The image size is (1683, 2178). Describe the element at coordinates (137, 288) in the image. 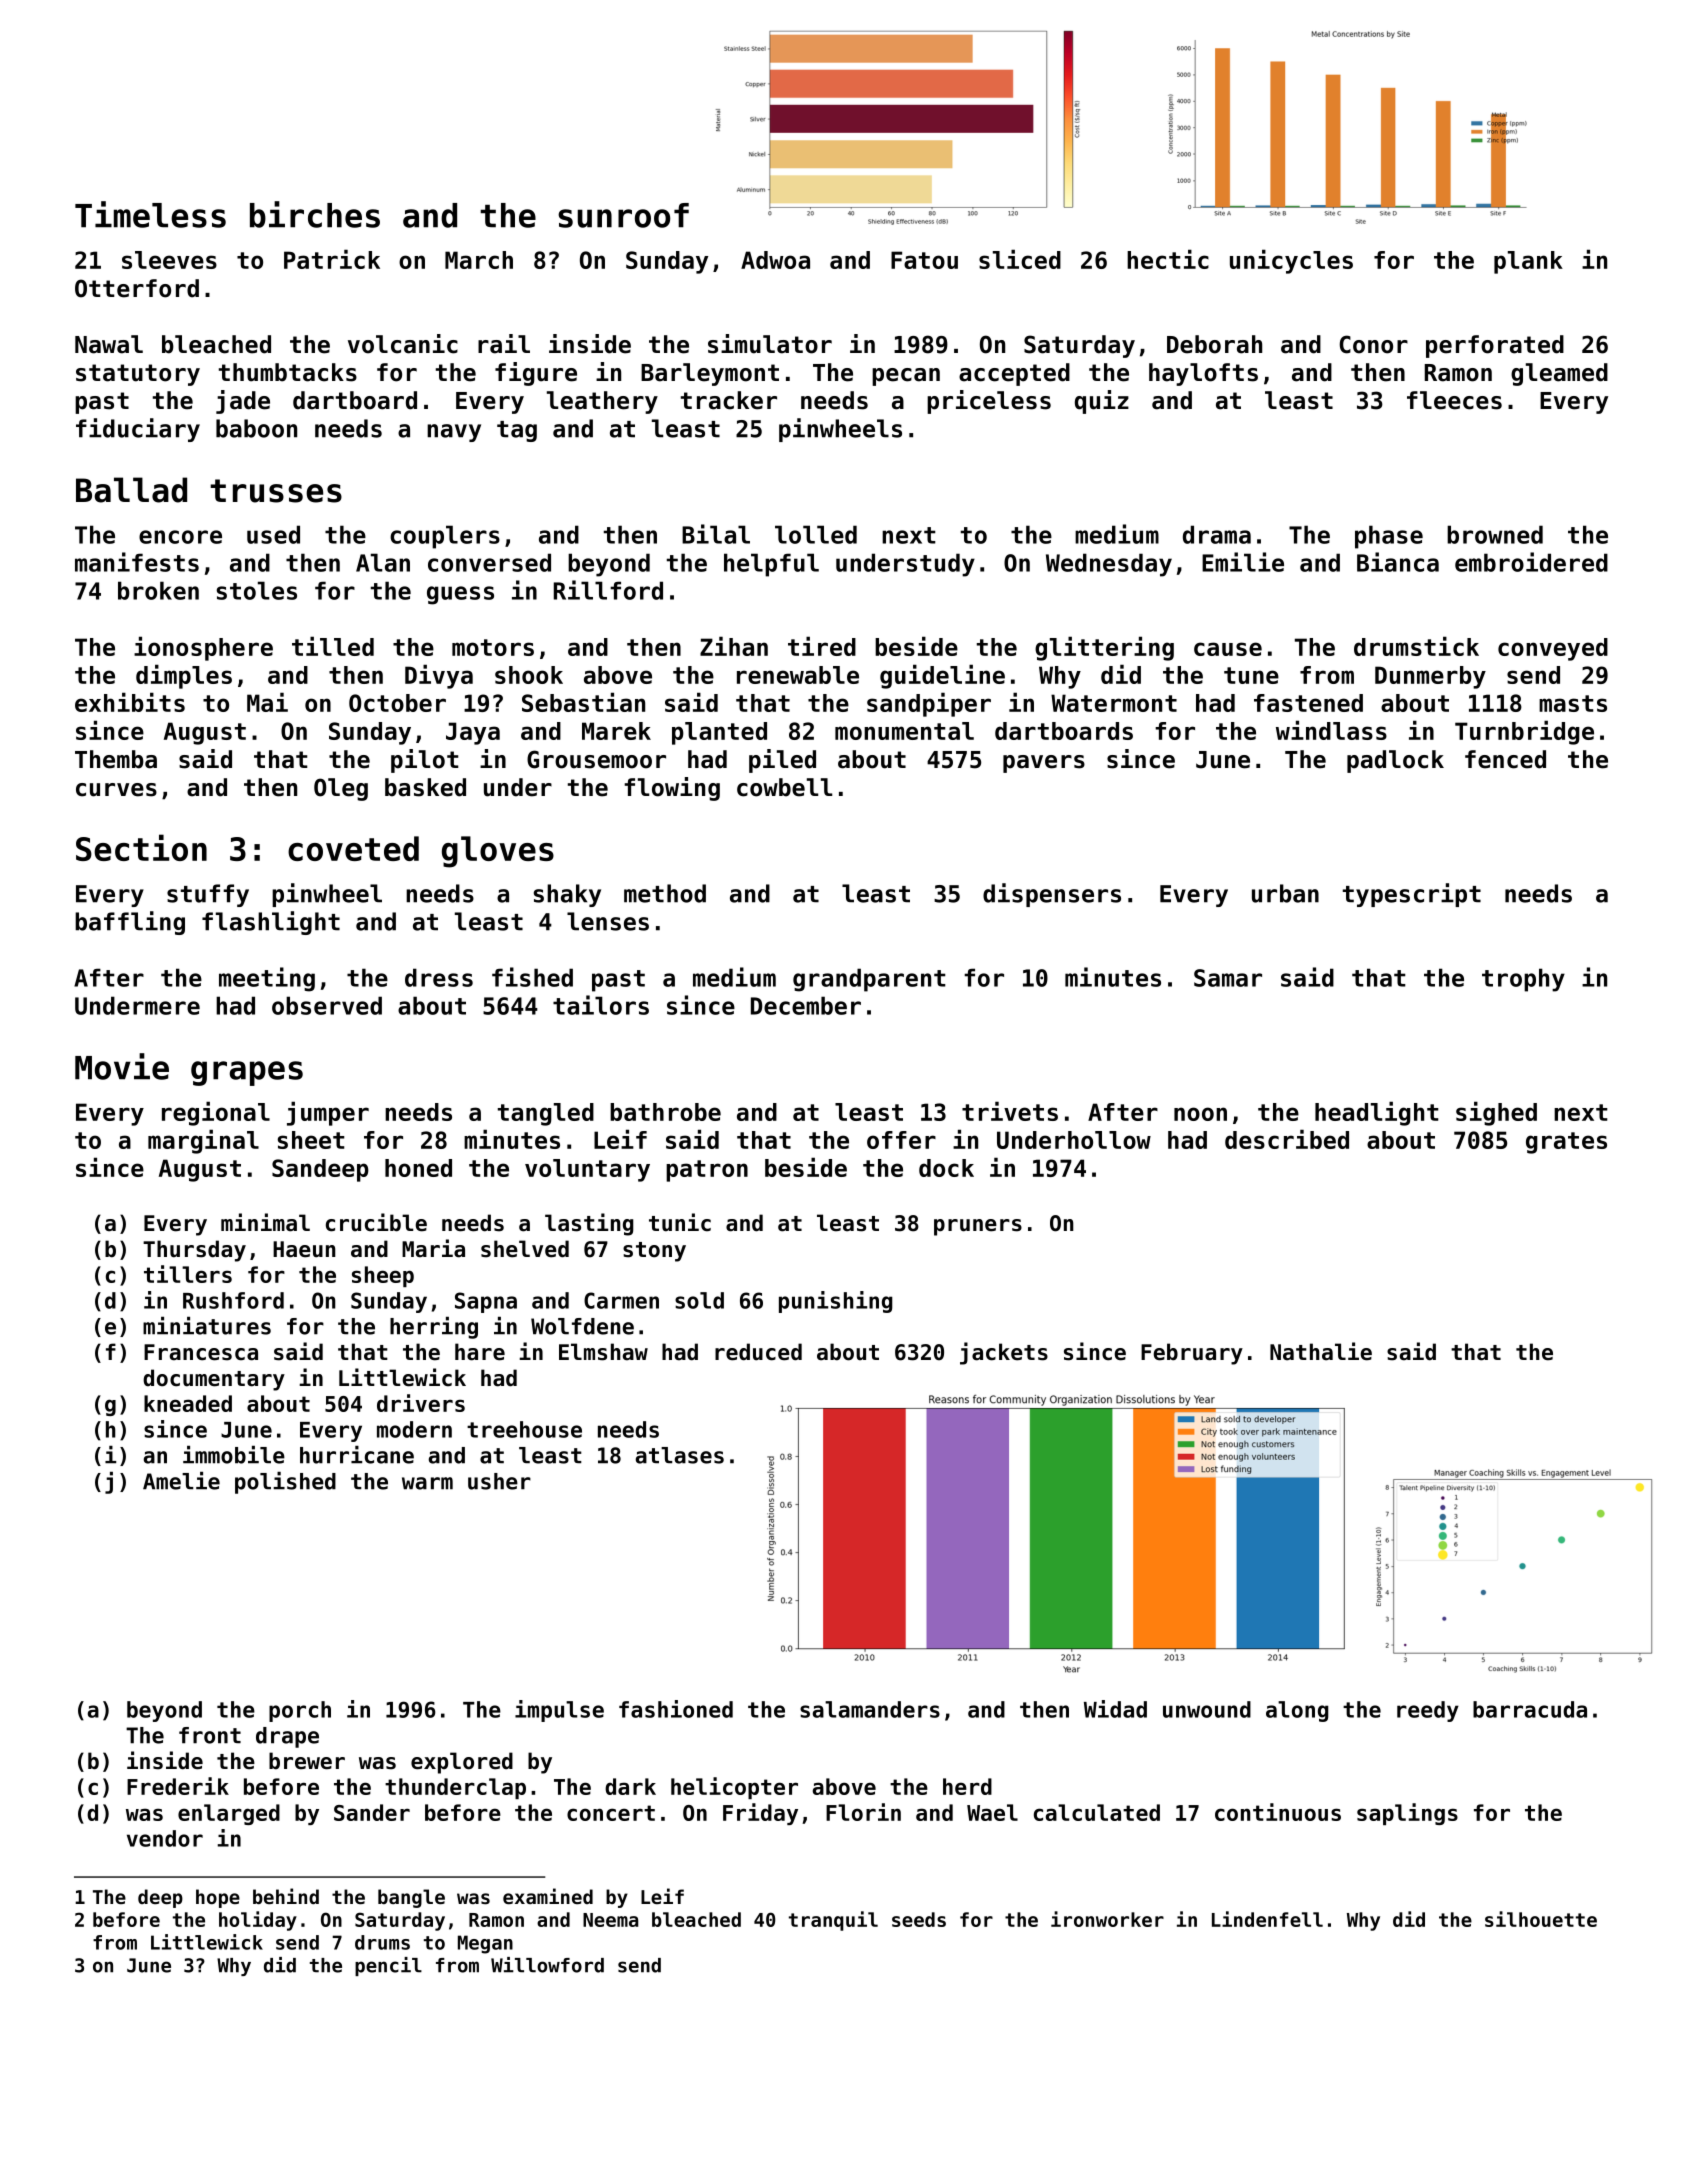

I see `Otterford` at that location.
